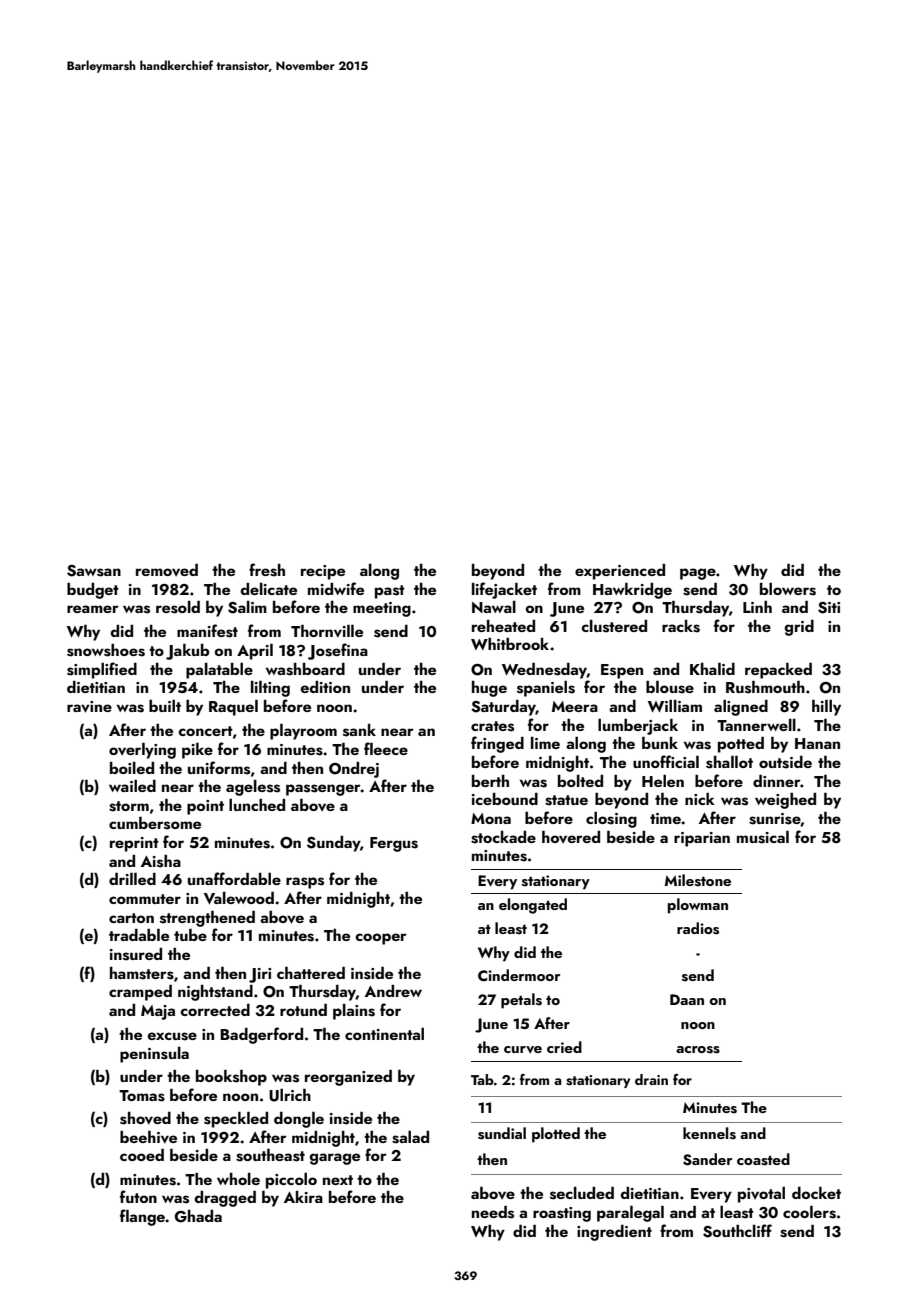  What do you see at coordinates (502, 1133) in the image?
I see `sundial` at bounding box center [502, 1133].
